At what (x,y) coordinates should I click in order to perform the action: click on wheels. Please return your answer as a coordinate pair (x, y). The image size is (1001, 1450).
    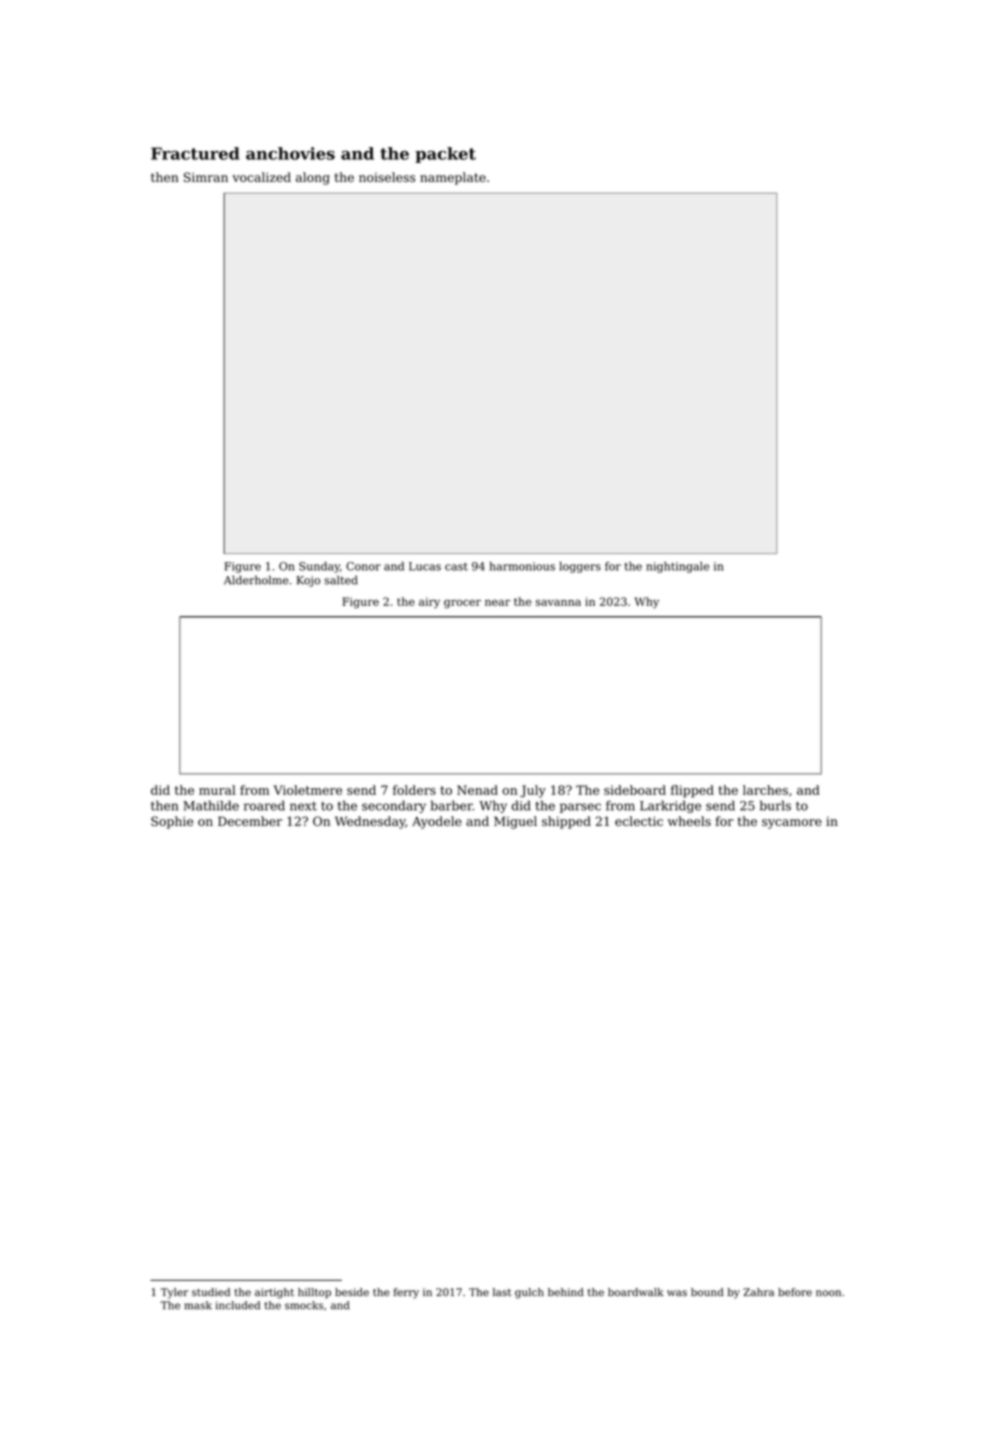
    Looking at the image, I should click on (689, 821).
